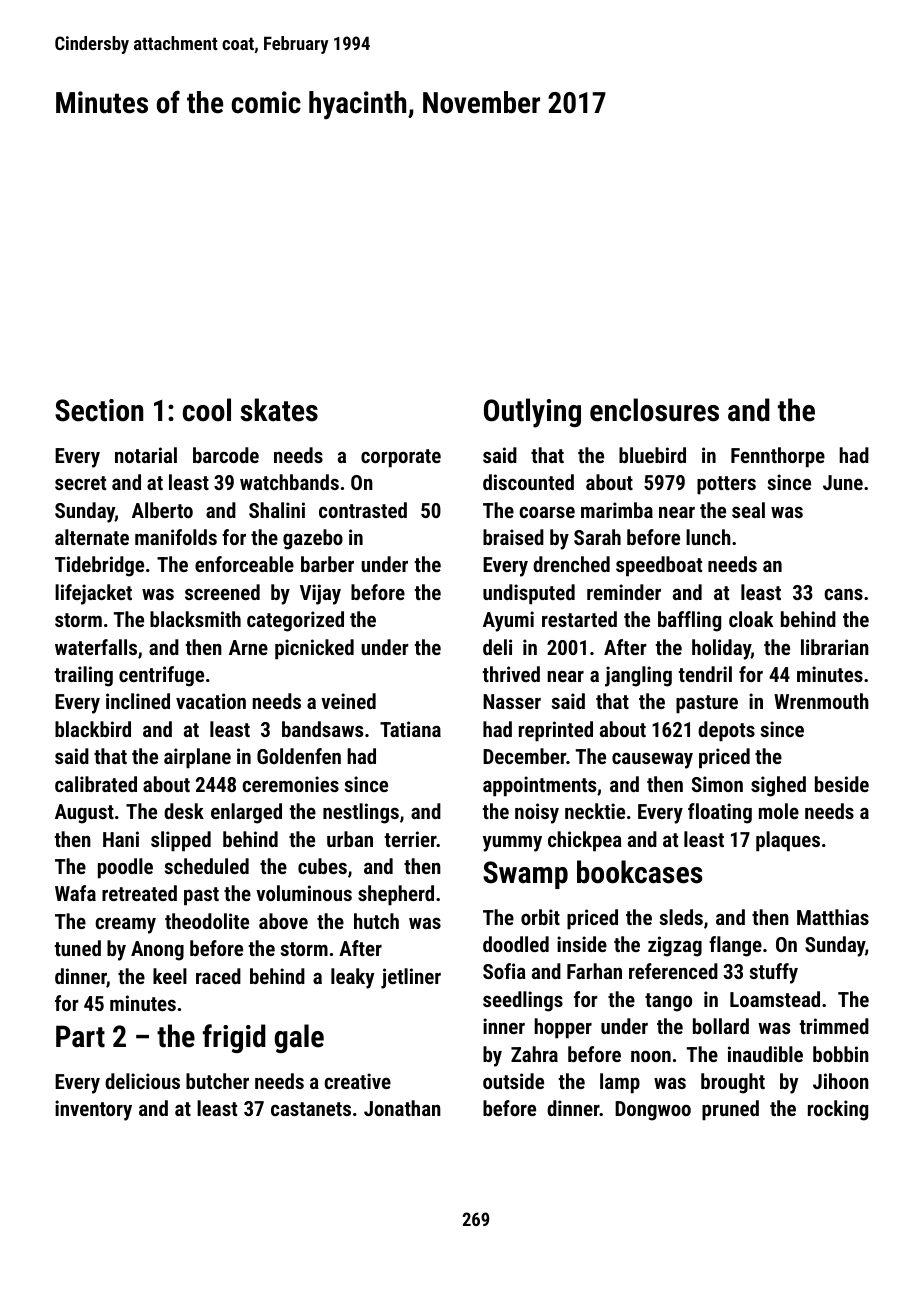  I want to click on barcode, so click(226, 455).
